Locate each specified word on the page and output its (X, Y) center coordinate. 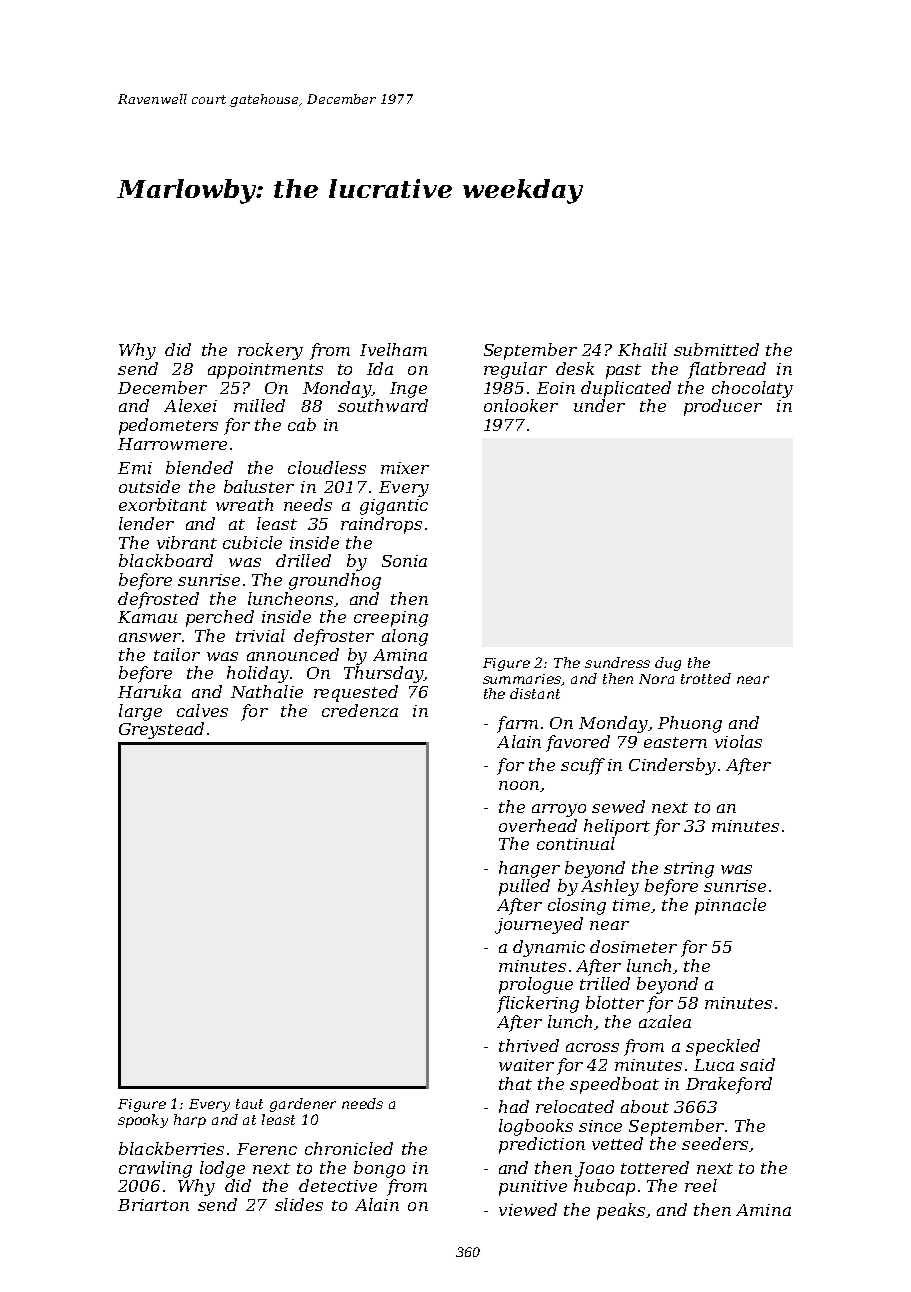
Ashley (610, 887)
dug (668, 664)
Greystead (161, 730)
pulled (524, 887)
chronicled (349, 1148)
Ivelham (393, 349)
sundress (617, 662)
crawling (155, 1169)
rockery (270, 351)
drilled (303, 560)
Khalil (642, 349)
